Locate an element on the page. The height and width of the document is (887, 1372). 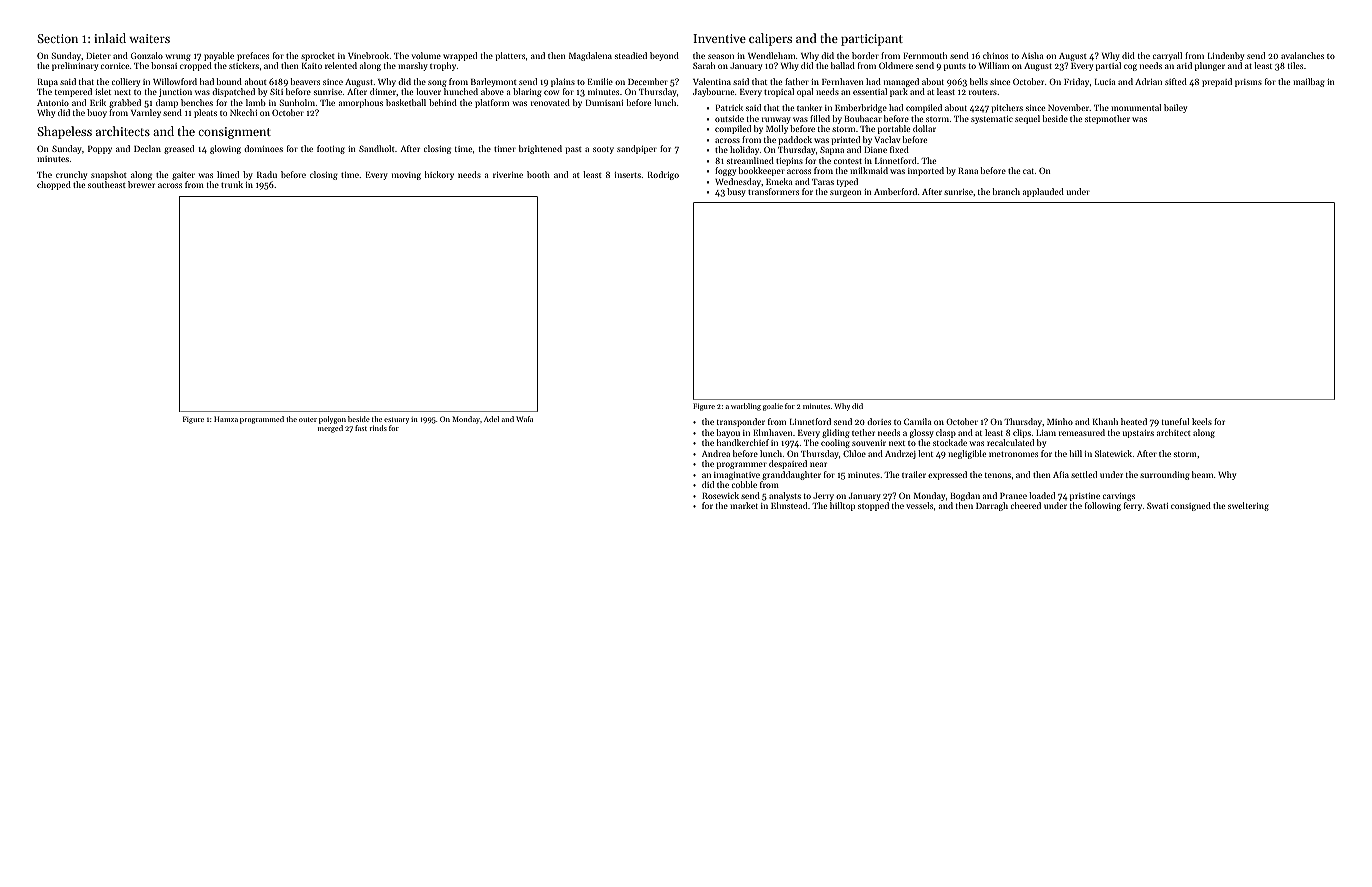
tether is located at coordinates (863, 432).
